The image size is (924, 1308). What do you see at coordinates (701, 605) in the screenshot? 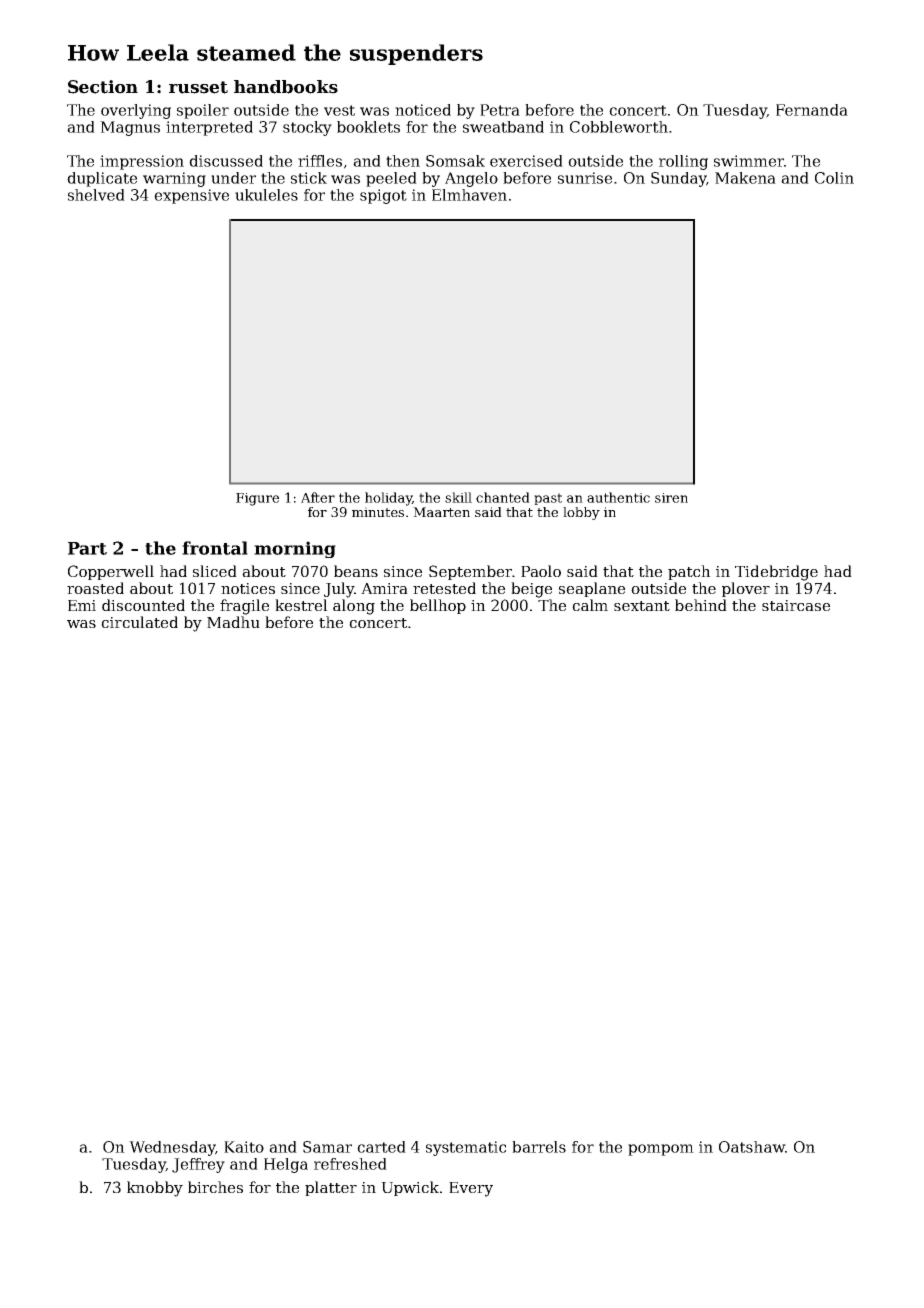
I see `behind` at bounding box center [701, 605].
